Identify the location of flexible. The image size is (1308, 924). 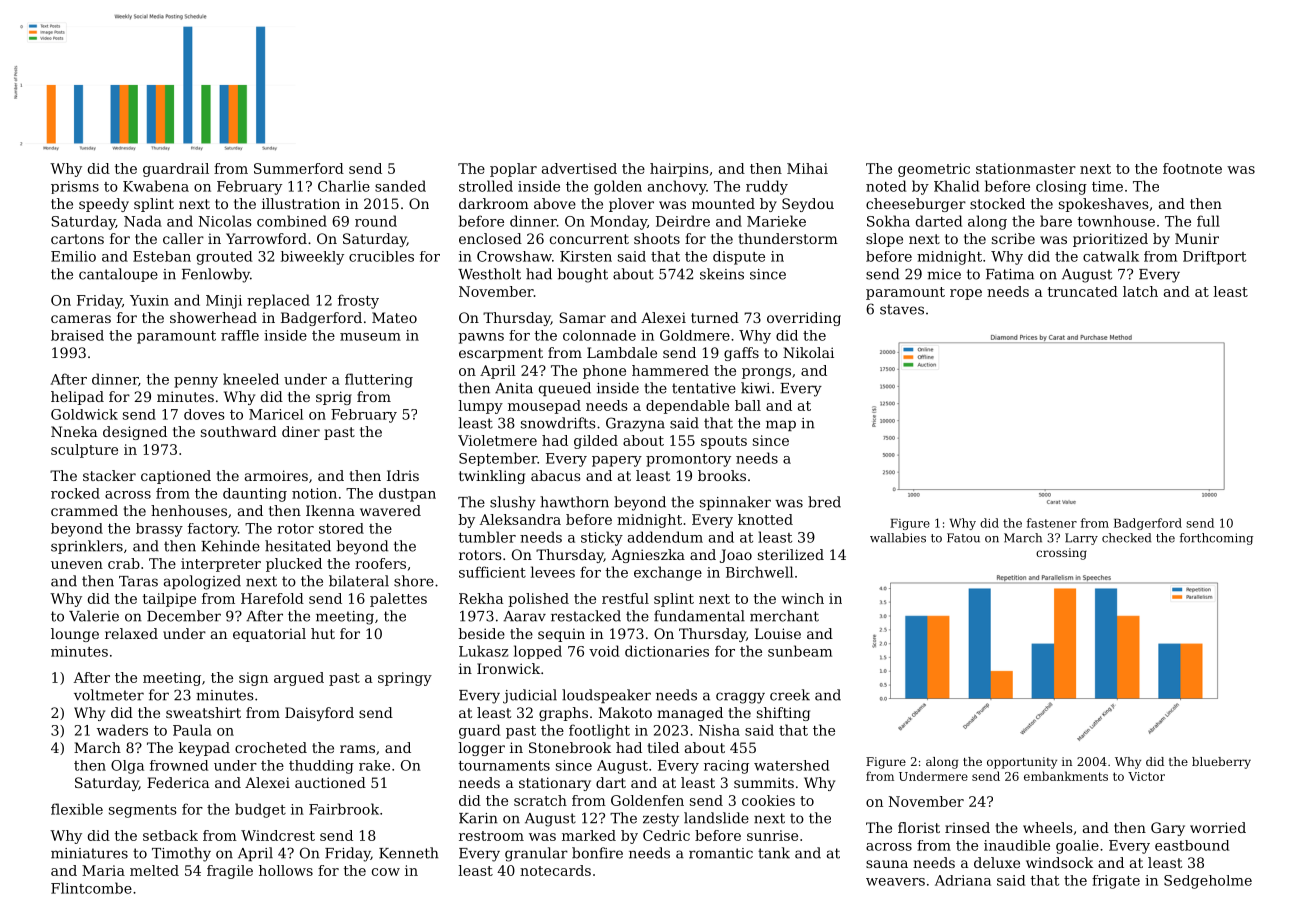
(77, 809).
